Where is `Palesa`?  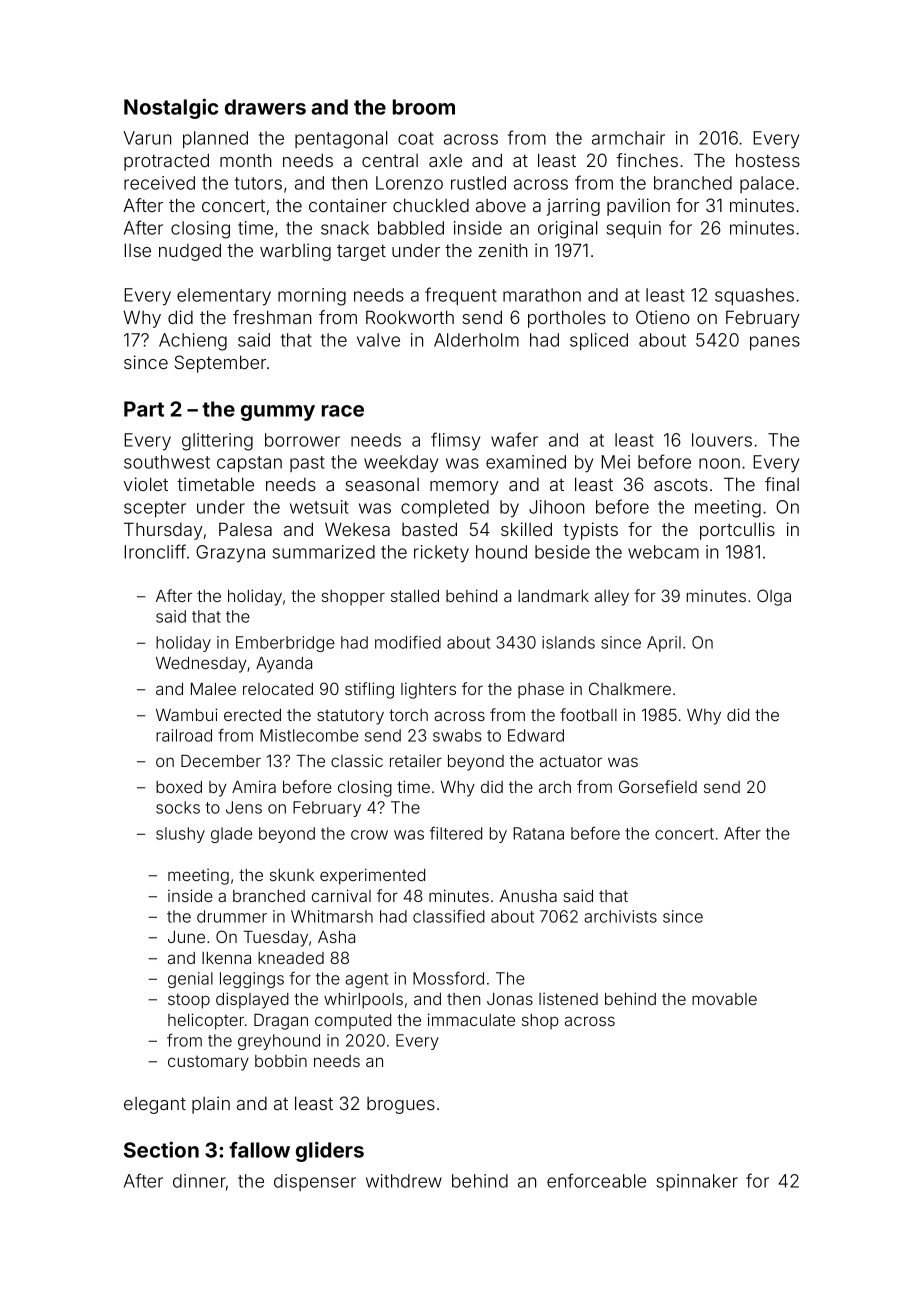
Palesa is located at coordinates (245, 529).
